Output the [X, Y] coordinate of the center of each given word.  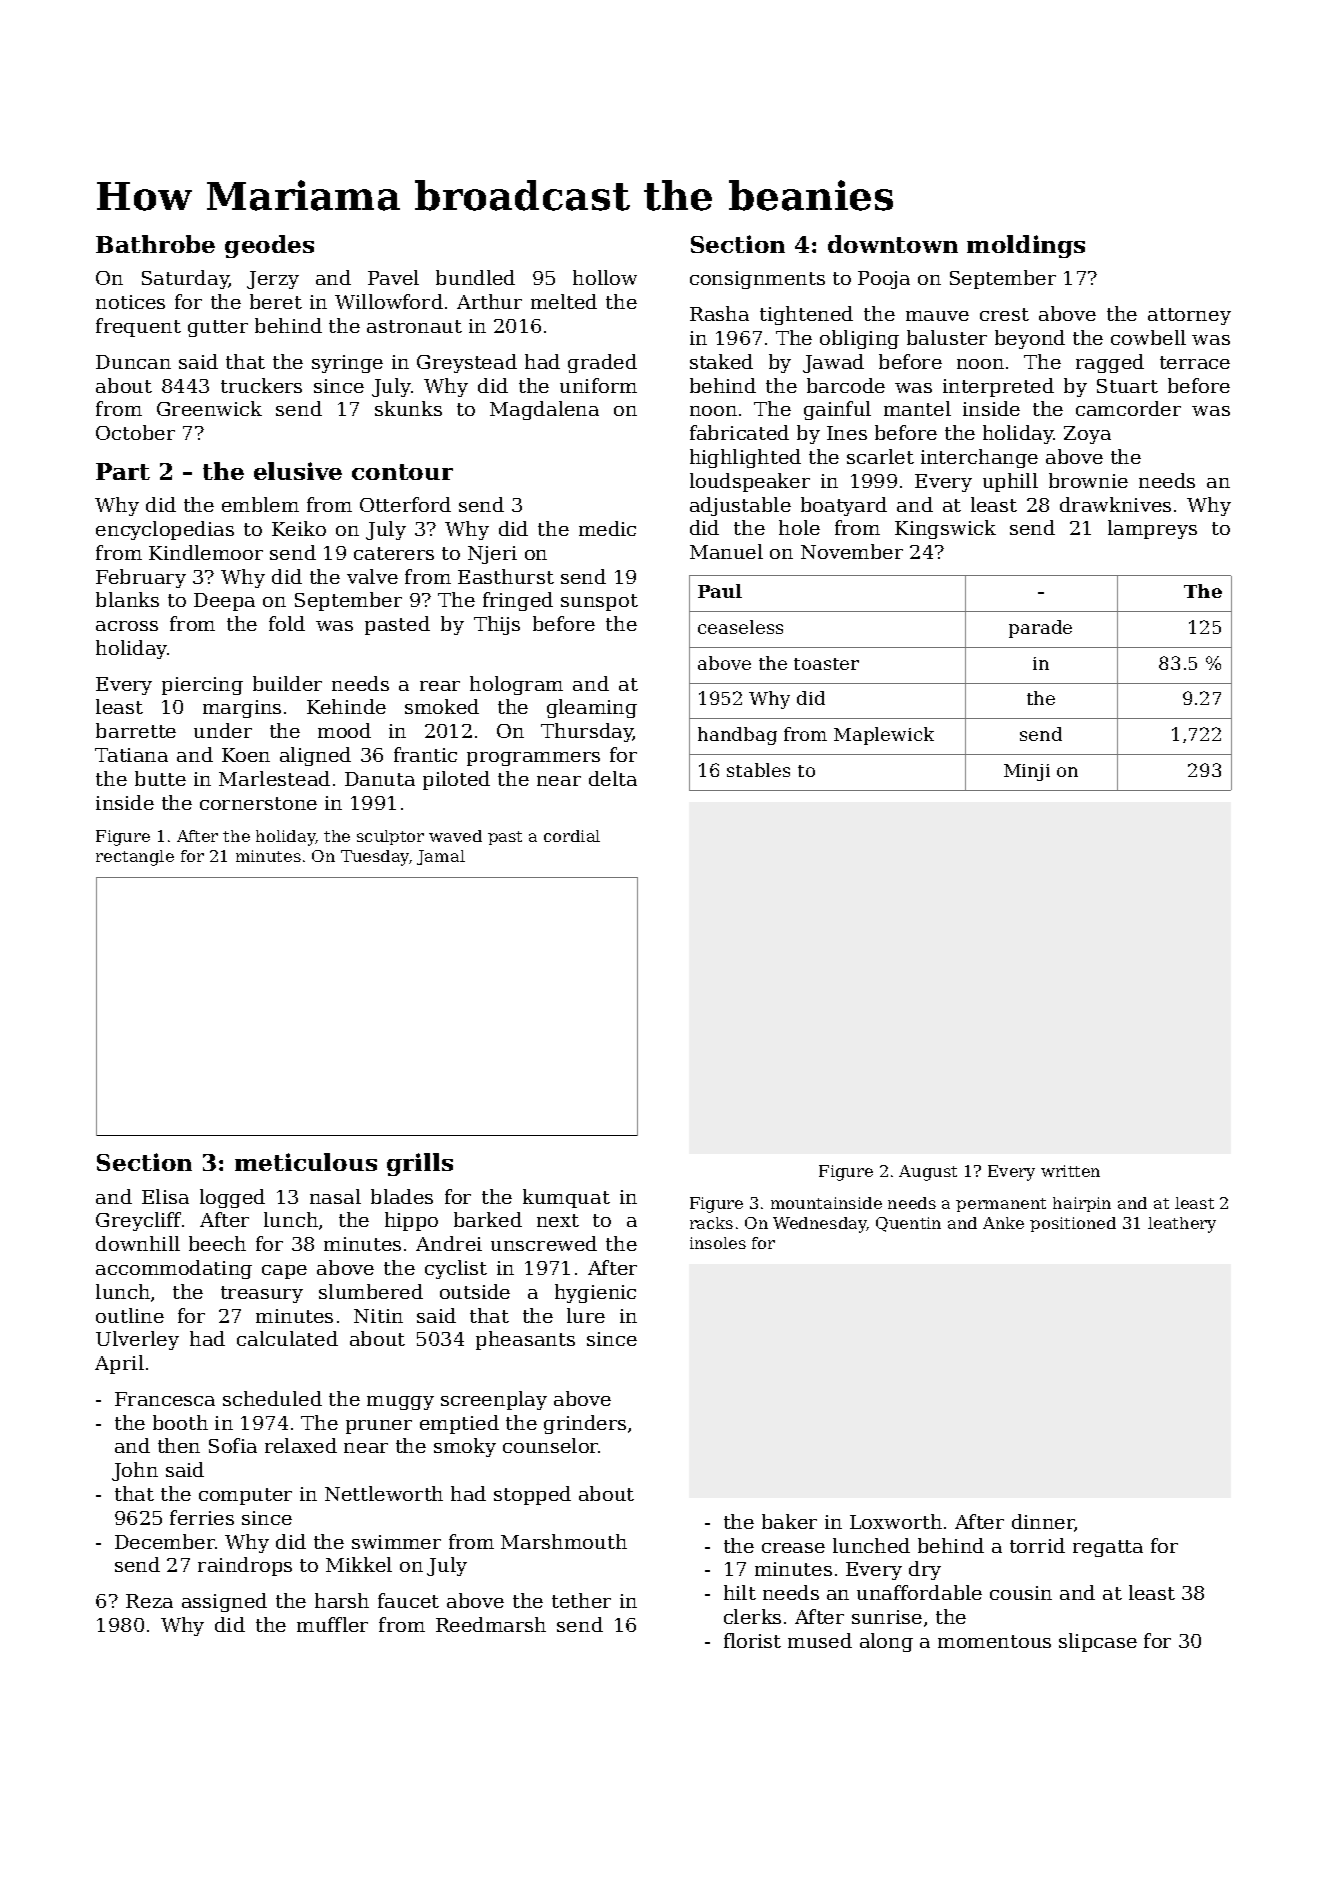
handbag [737, 736]
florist [752, 1640]
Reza [149, 1601]
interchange [979, 458]
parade [1040, 629]
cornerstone [258, 803]
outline [130, 1315]
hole [799, 527]
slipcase [1098, 1642]
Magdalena [544, 410]
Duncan [133, 362]
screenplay [494, 1400]
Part [123, 471]
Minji [1027, 772]
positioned [1073, 1224]
